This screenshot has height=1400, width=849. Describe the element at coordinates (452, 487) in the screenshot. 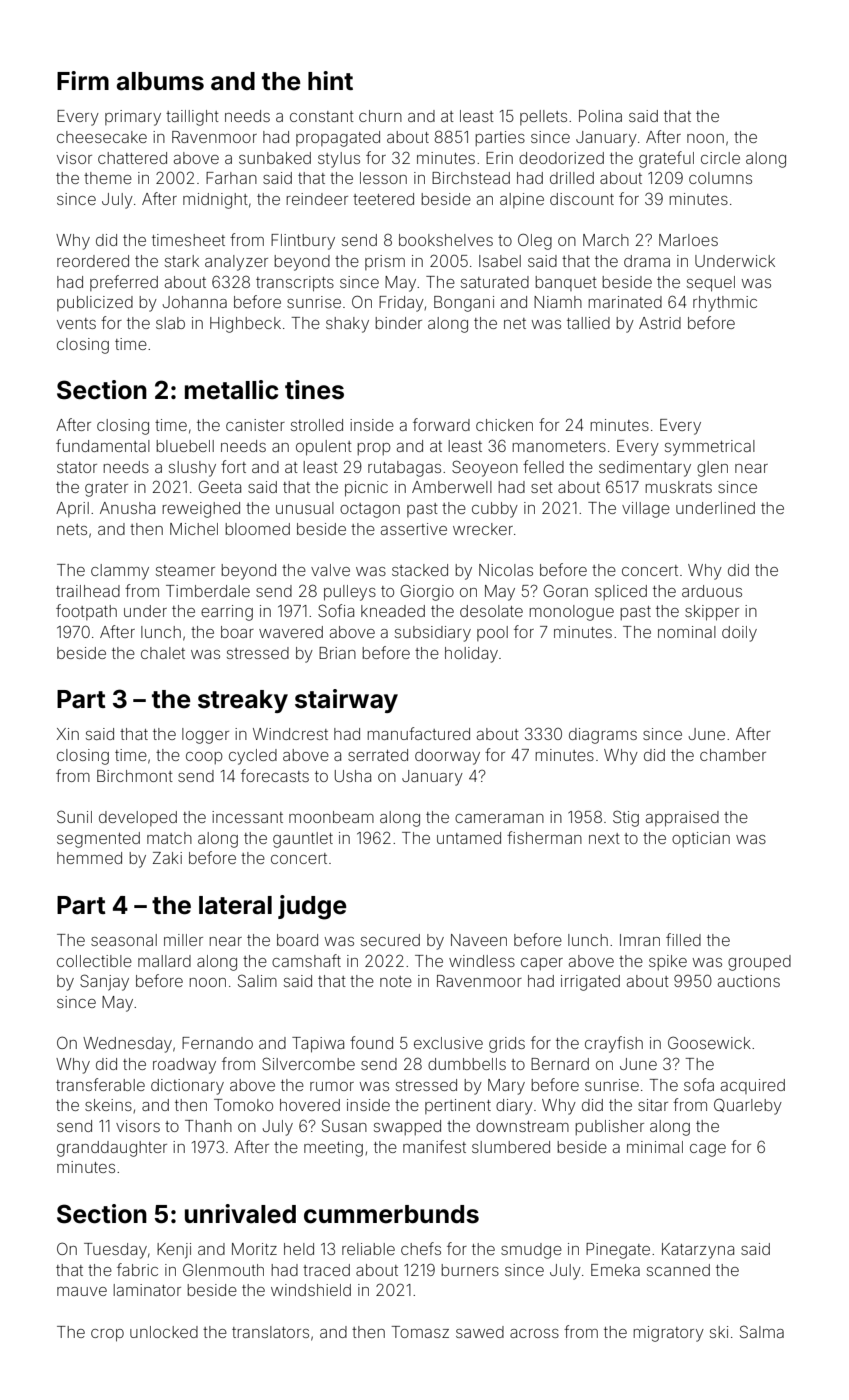

I see `Amberwell` at that location.
